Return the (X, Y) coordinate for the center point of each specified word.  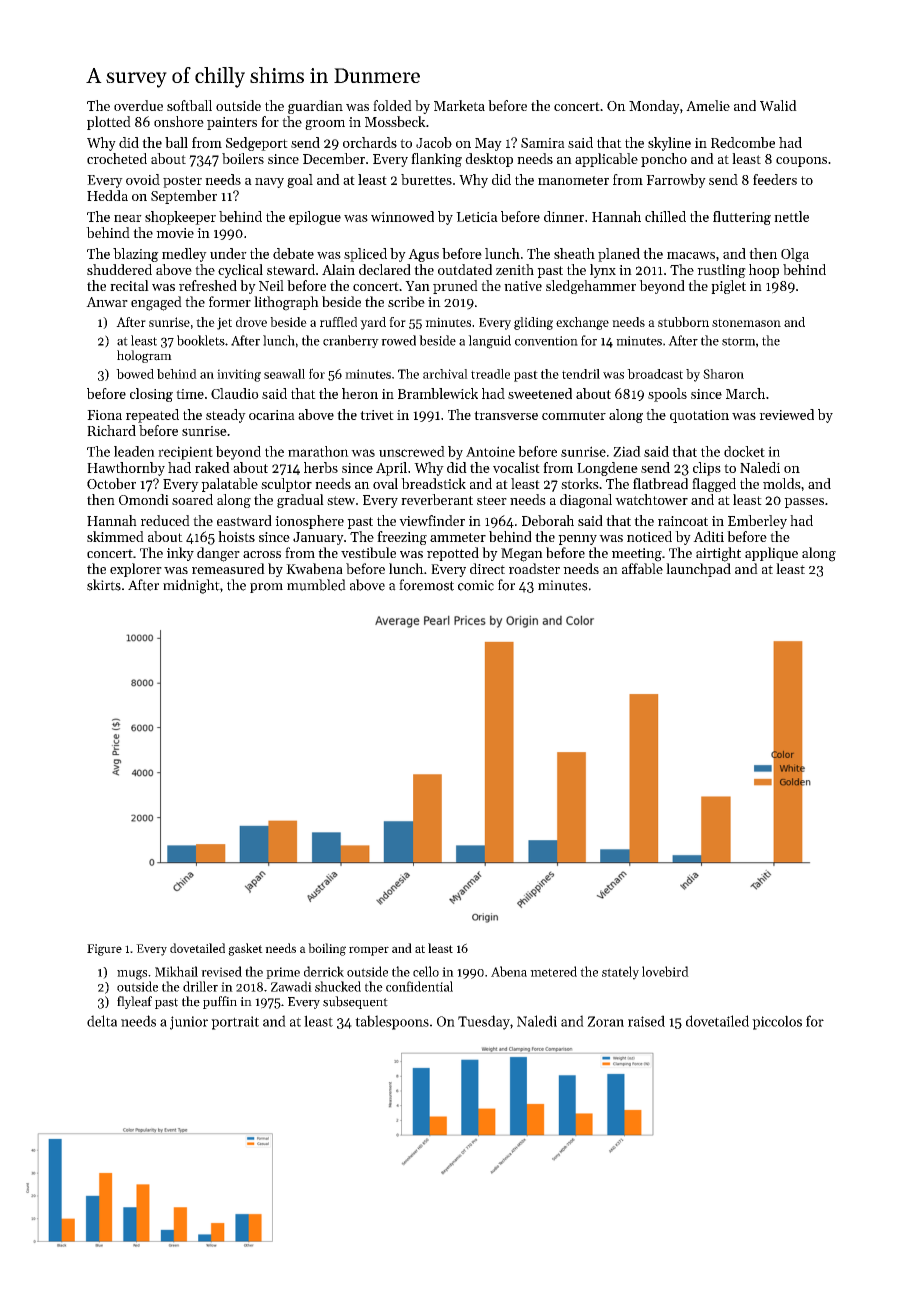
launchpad (698, 570)
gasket (245, 949)
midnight (191, 586)
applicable (606, 160)
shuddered (119, 269)
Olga (795, 255)
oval (385, 483)
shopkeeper (180, 218)
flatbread (660, 483)
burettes (426, 179)
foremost (426, 585)
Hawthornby (126, 469)
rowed (398, 340)
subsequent (355, 1002)
